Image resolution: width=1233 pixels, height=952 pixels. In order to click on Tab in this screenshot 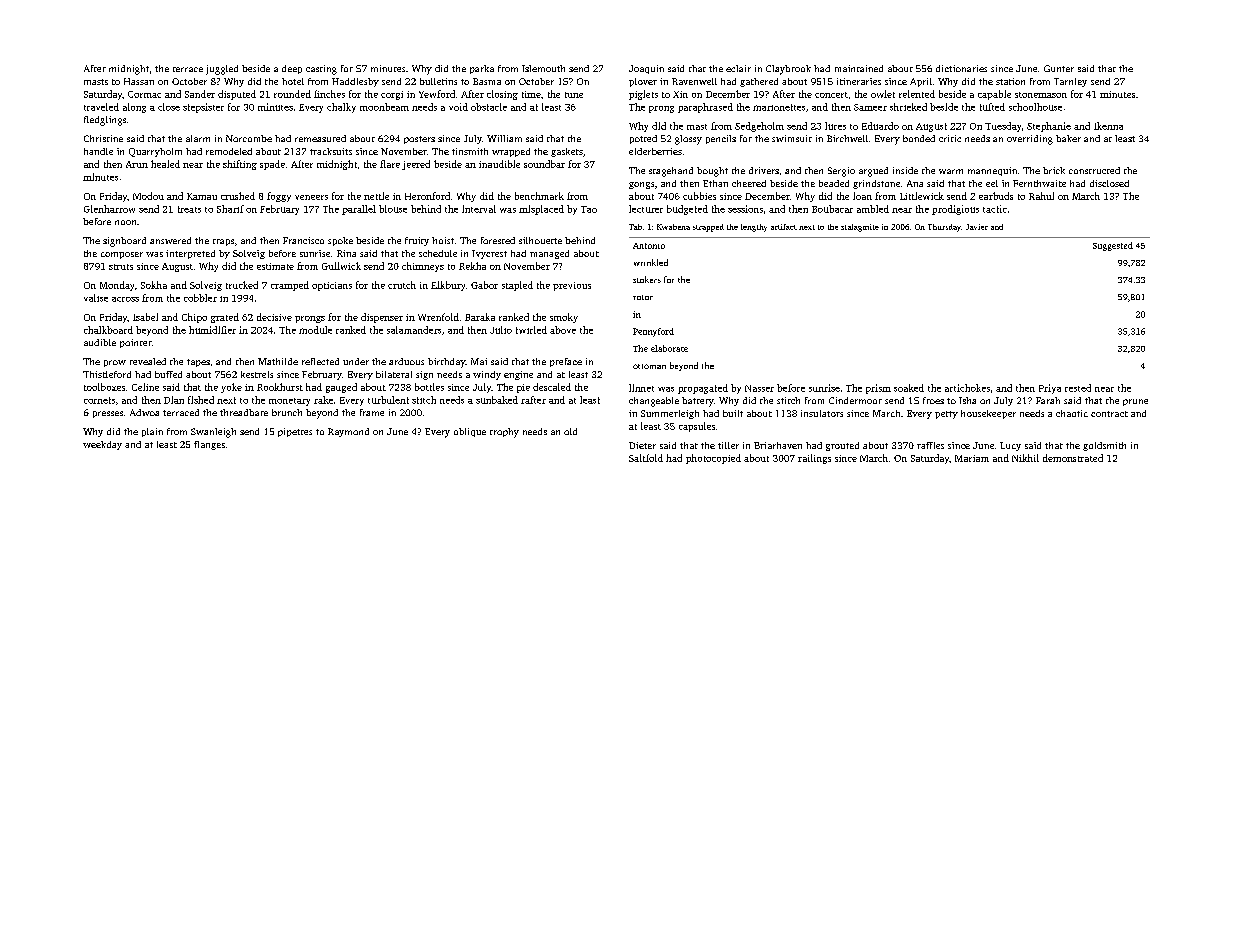, I will do `click(635, 227)`.
